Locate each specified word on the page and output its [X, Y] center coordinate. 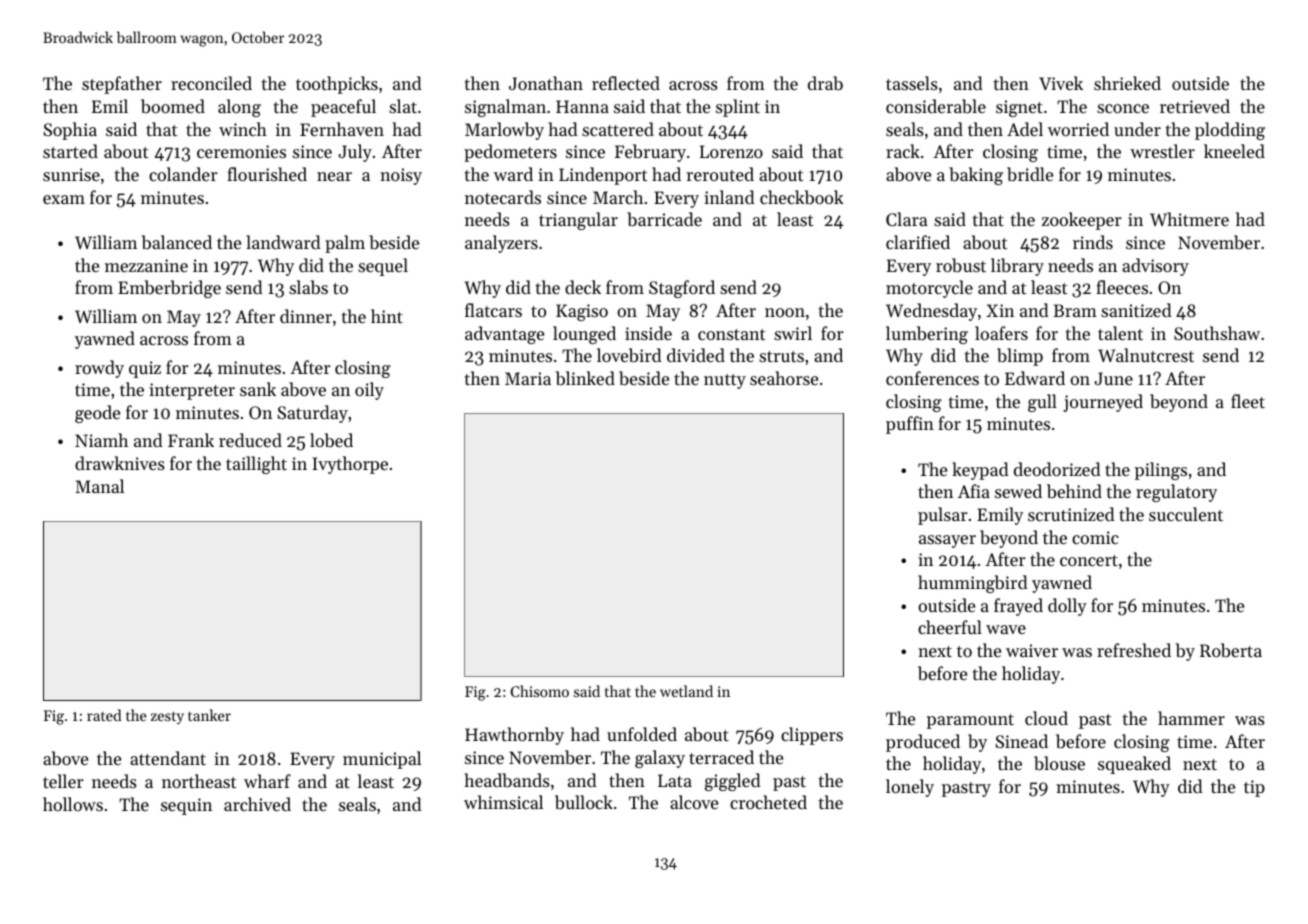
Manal [99, 486]
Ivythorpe [350, 465]
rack [903, 151]
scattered [618, 129]
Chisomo [540, 691]
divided [696, 355]
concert [1089, 560]
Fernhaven [342, 129]
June [1113, 378]
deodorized [1057, 469]
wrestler [1162, 151]
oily [369, 391]
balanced [177, 242]
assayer [947, 541]
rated [104, 715]
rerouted [720, 174]
